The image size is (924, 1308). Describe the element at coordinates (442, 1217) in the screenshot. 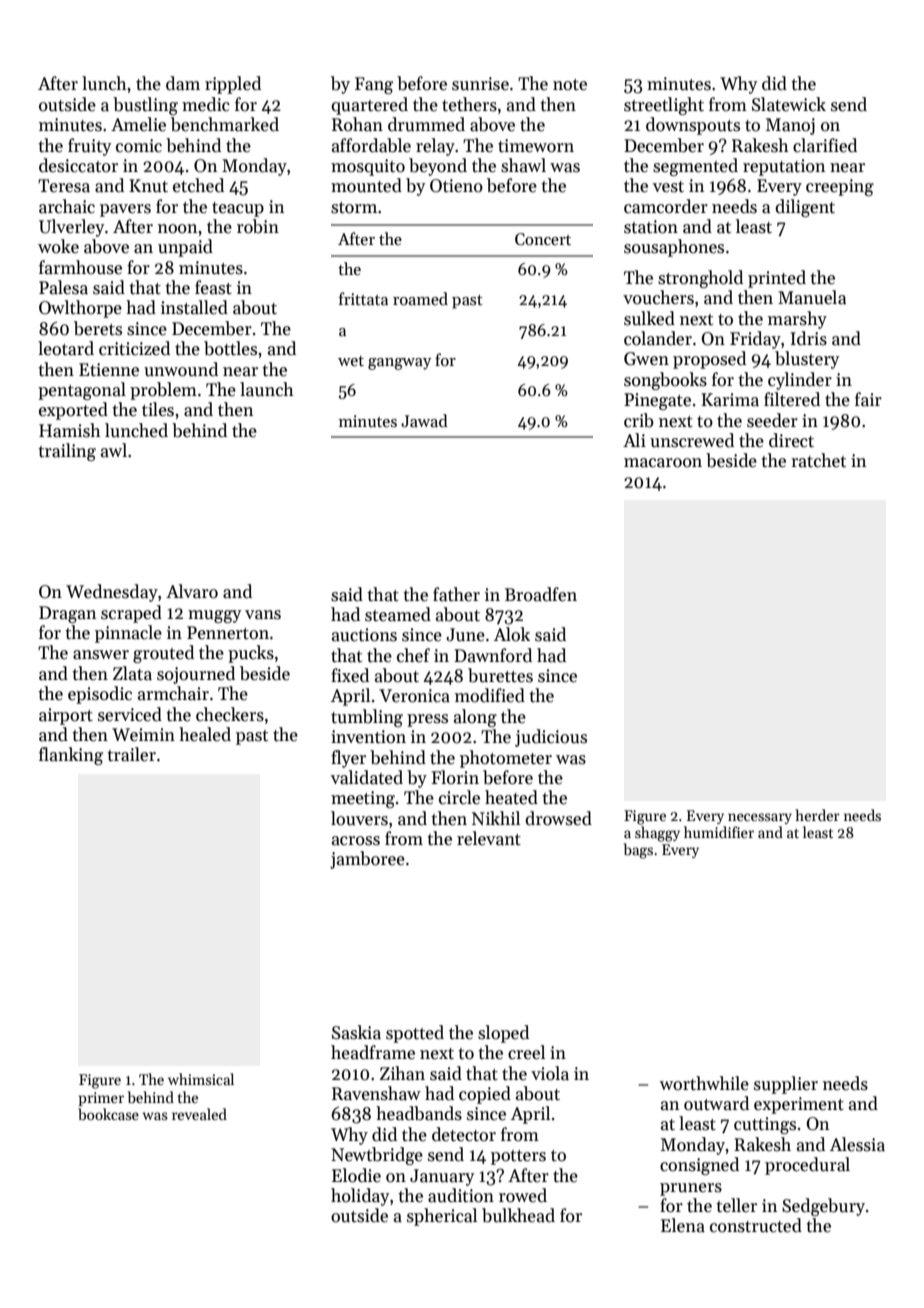

I see `spherical` at that location.
